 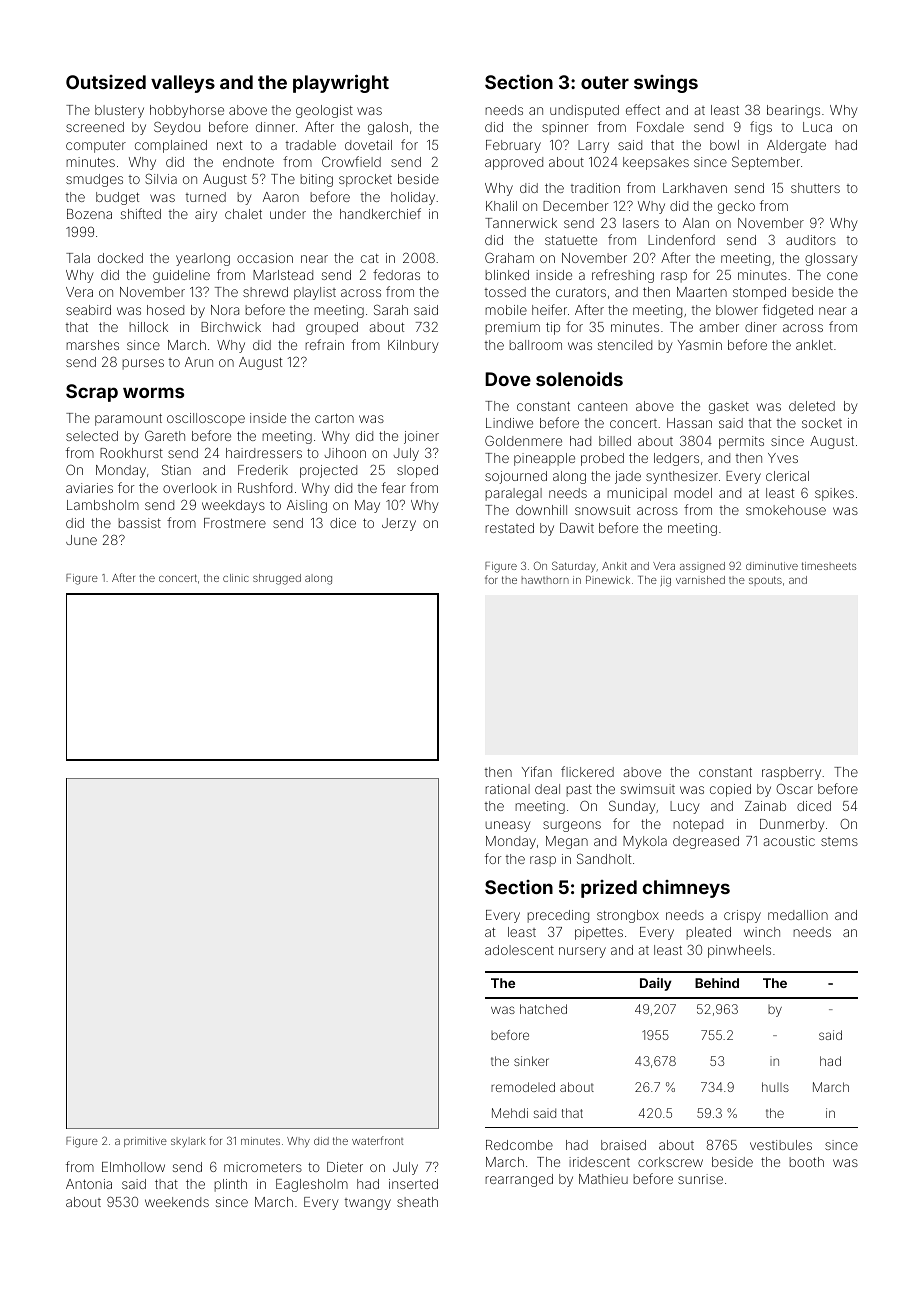 I want to click on skylark, so click(x=188, y=1142).
